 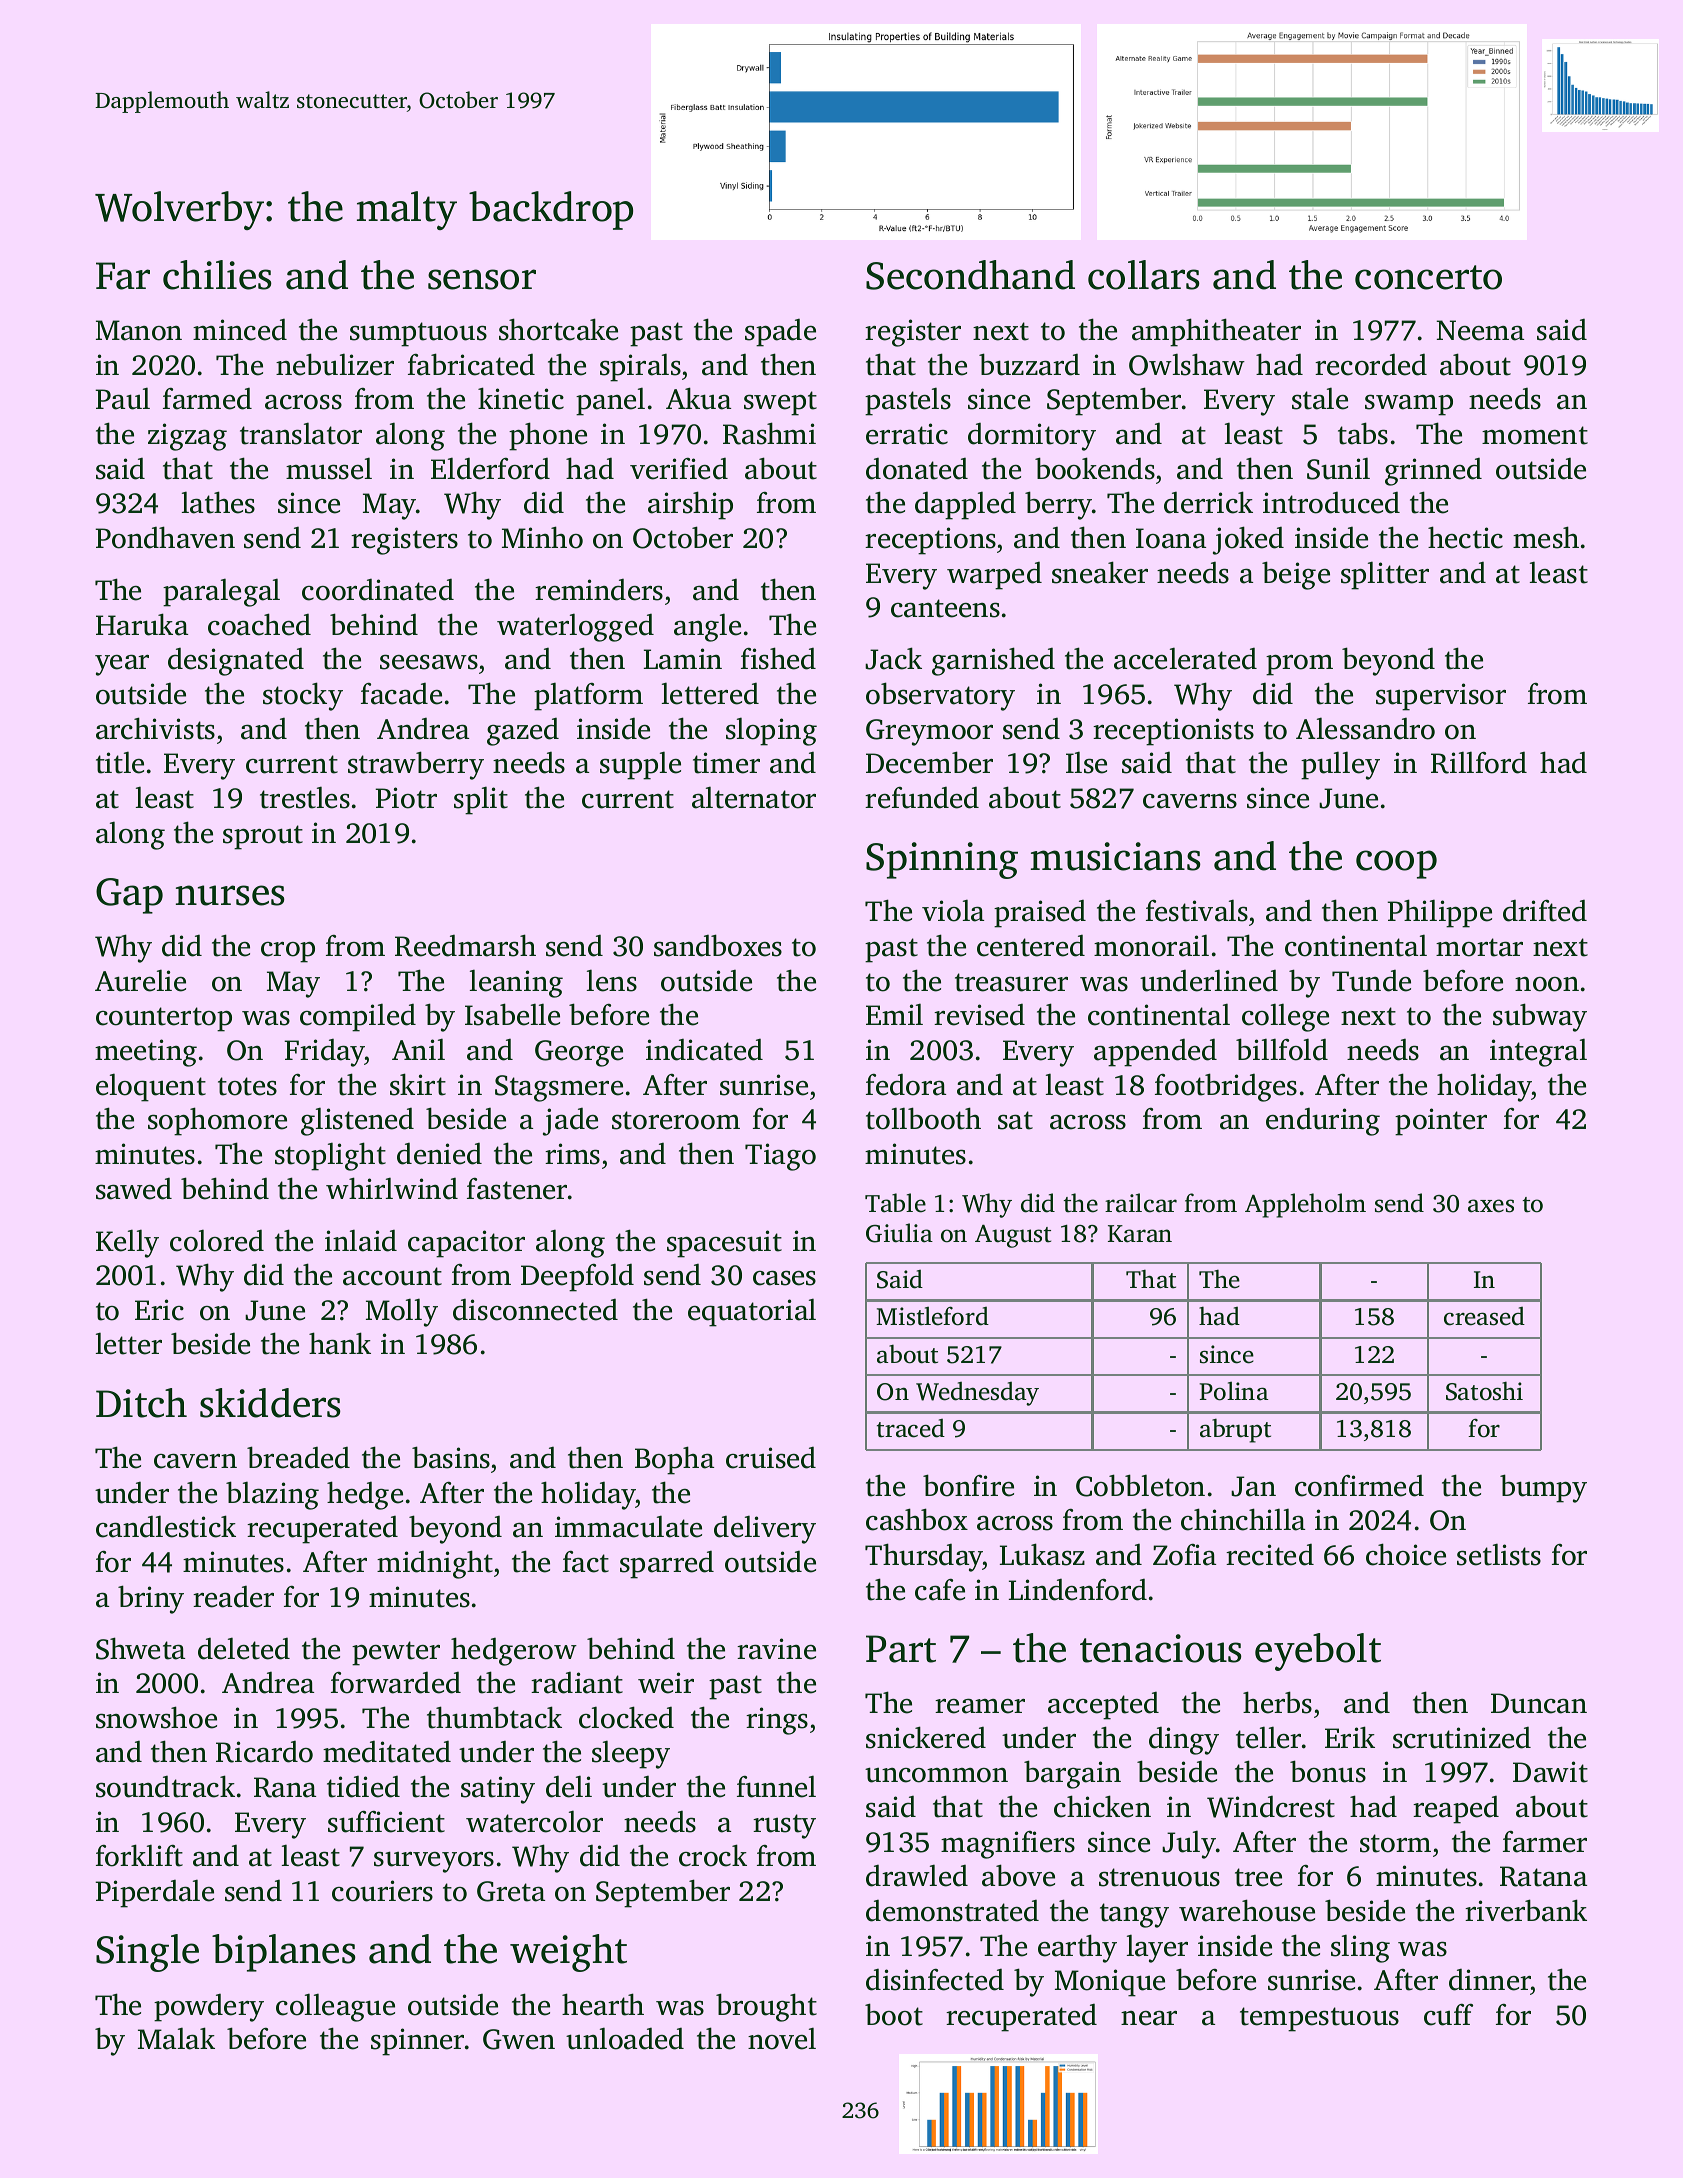 What do you see at coordinates (1479, 947) in the page?
I see `mortar` at bounding box center [1479, 947].
